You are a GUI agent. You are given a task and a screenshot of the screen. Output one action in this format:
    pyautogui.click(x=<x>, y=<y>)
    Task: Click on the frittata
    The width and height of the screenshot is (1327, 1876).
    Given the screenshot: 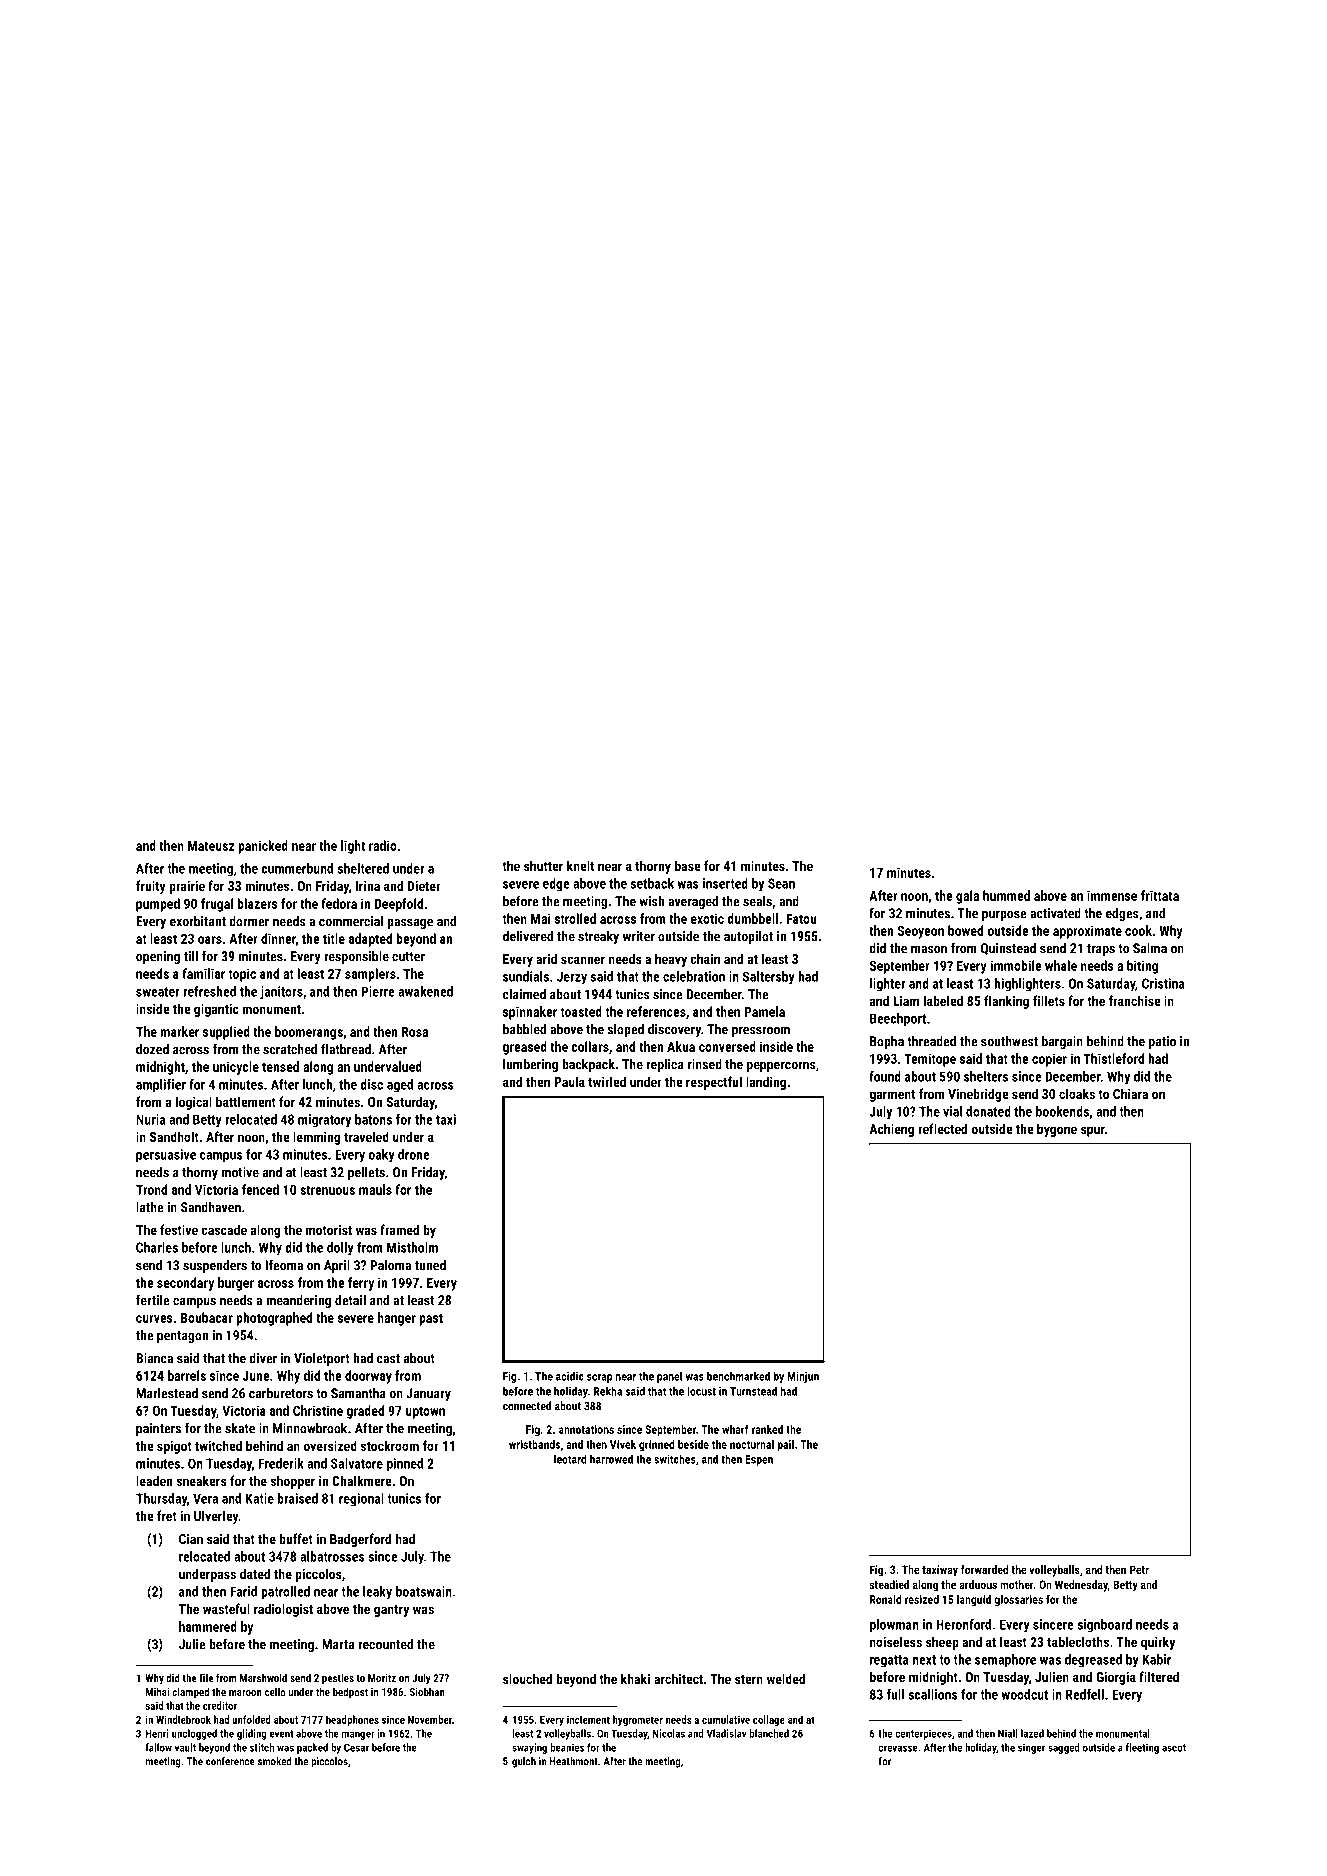 What is the action you would take?
    pyautogui.click(x=1160, y=895)
